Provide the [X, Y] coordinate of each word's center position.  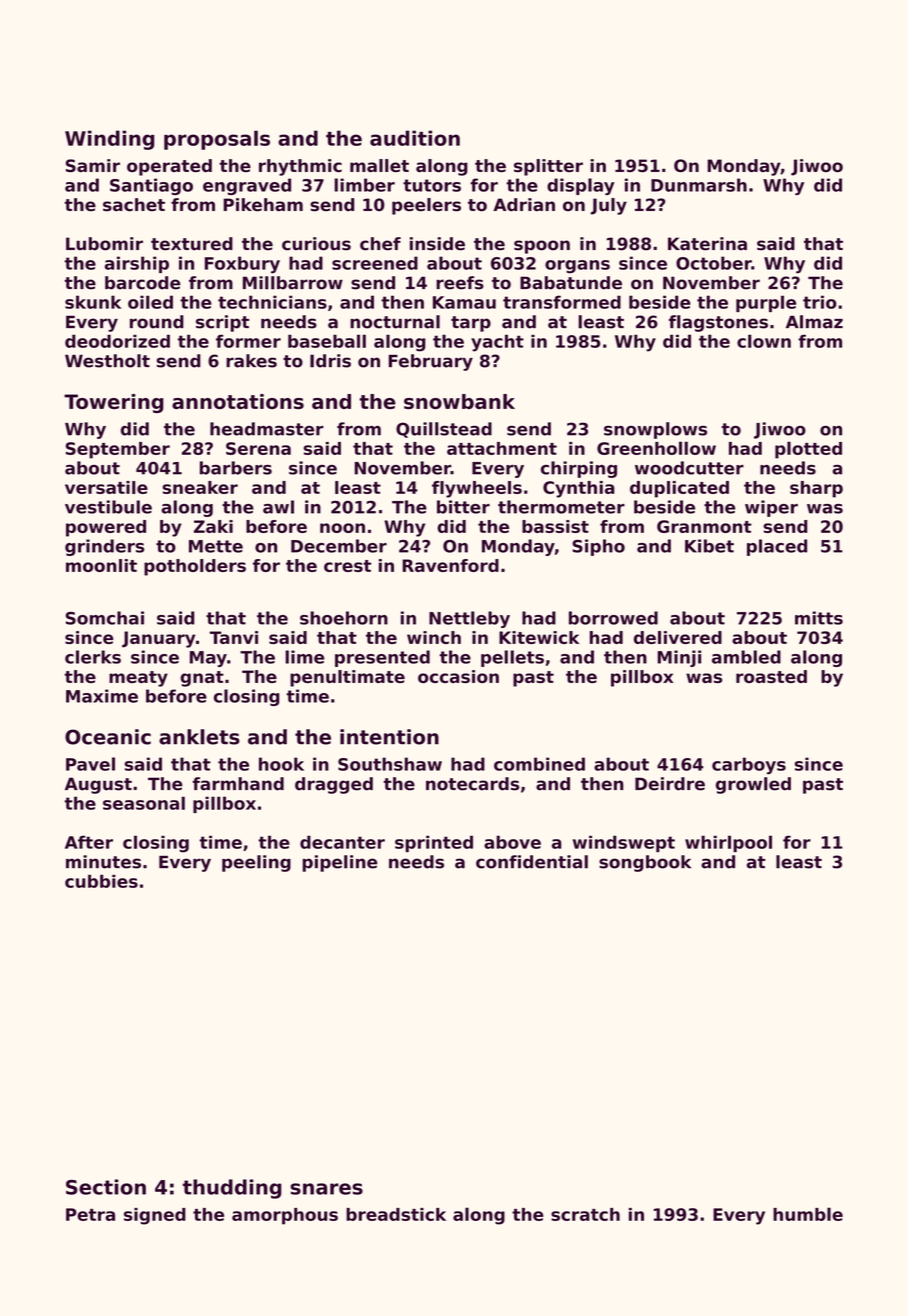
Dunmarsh [699, 185]
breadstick [396, 1214]
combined [539, 764]
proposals [217, 140]
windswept [624, 843]
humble [808, 1214]
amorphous [285, 1216]
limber [364, 185]
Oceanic [108, 737]
